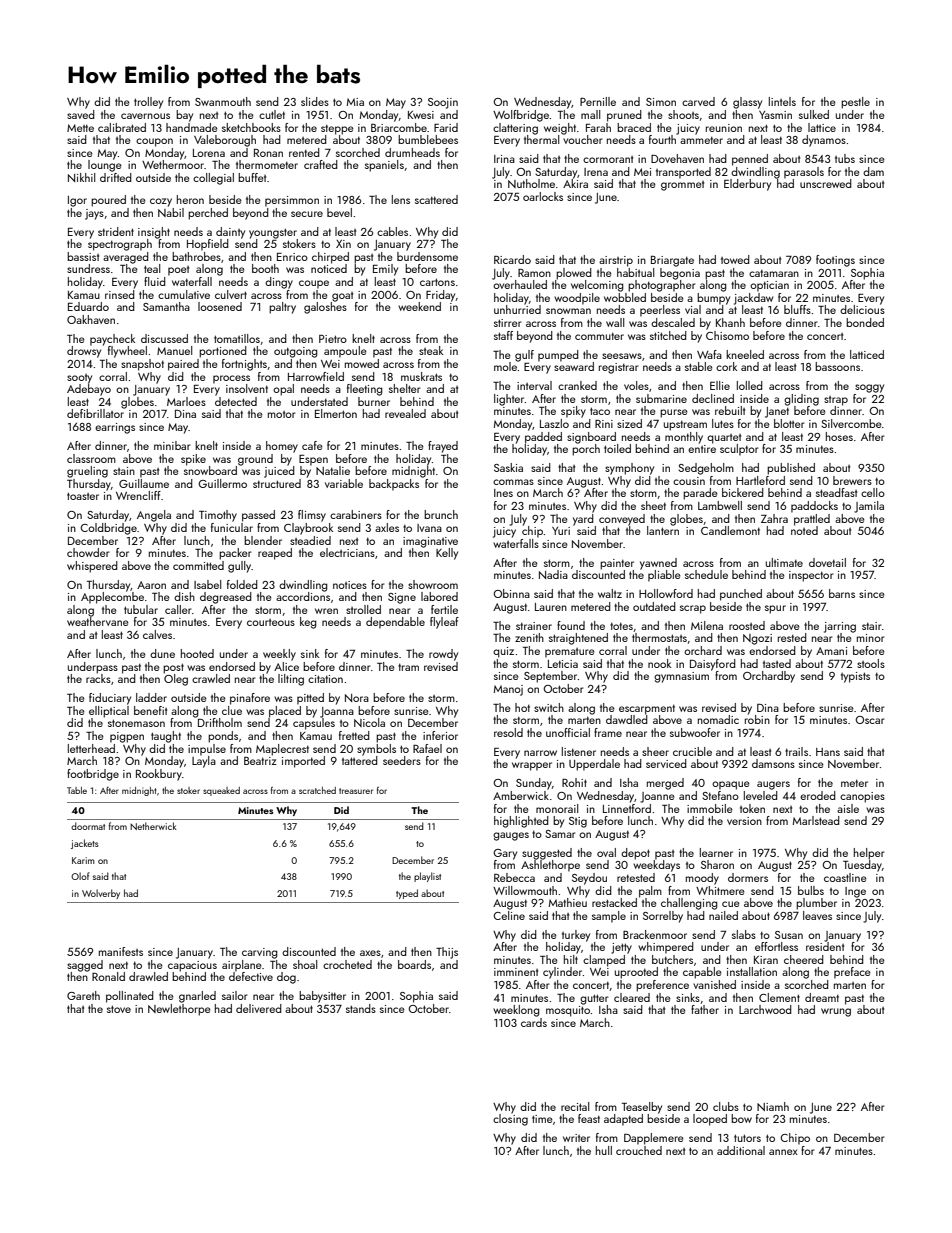  Describe the element at coordinates (672, 261) in the page. I see `Briargate` at that location.
